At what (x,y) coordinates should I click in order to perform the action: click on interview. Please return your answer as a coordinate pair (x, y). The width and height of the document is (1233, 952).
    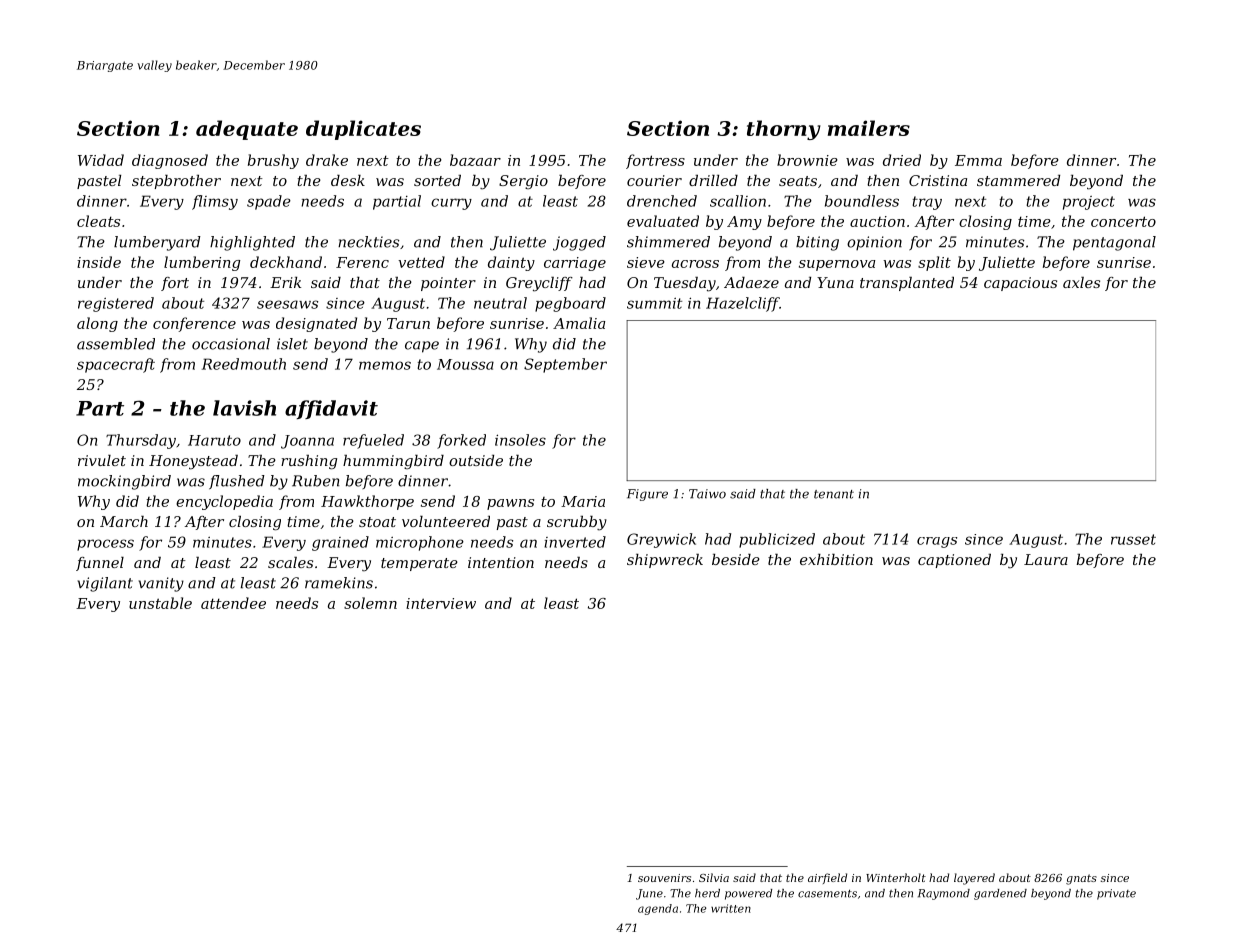
    Looking at the image, I should click on (441, 603).
